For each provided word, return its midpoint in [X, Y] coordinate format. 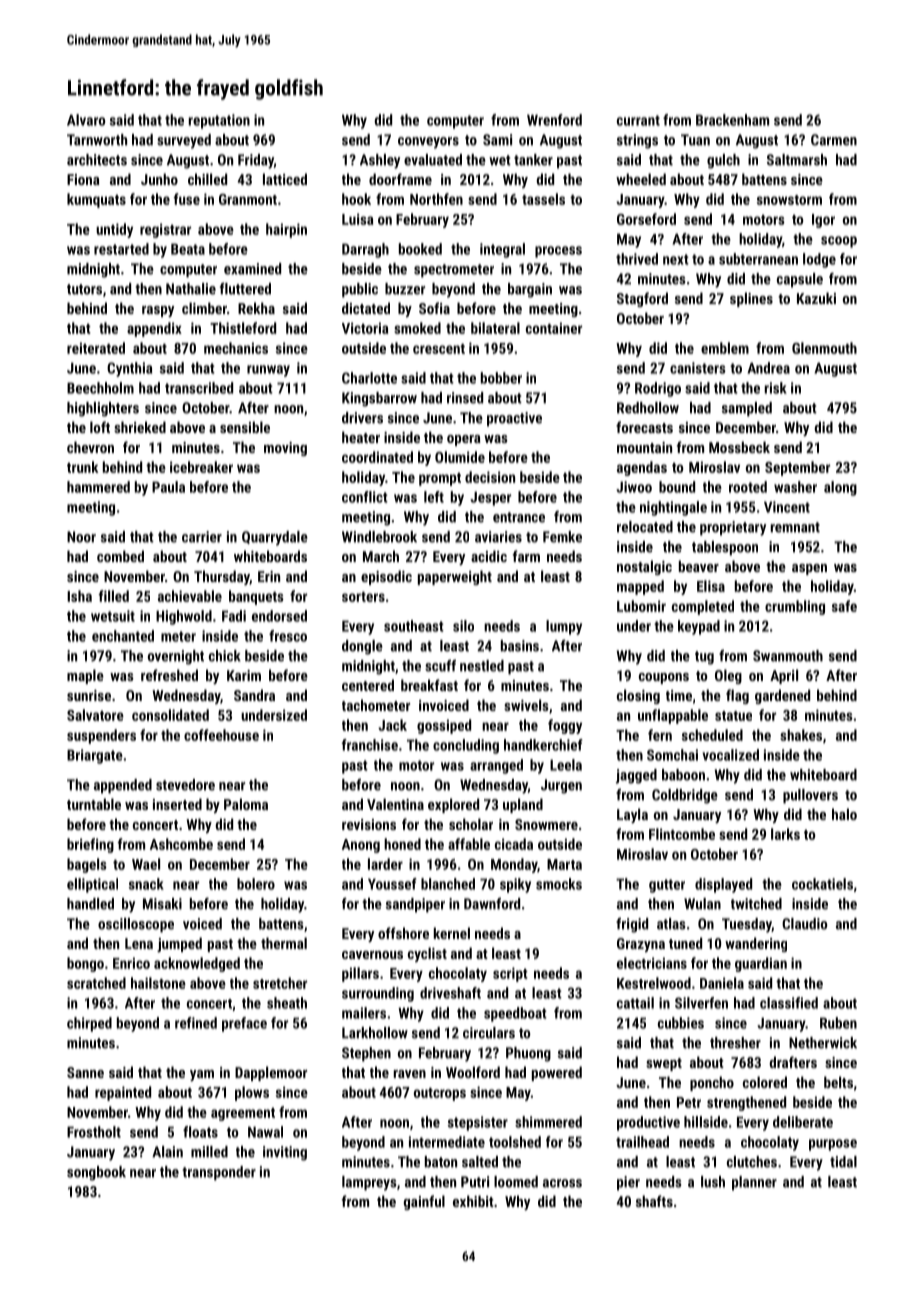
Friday [256, 161]
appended [123, 786]
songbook [96, 1173]
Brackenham [732, 120]
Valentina [395, 804]
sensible [245, 427]
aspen [809, 569]
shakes [801, 735]
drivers [362, 418]
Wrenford [554, 120]
